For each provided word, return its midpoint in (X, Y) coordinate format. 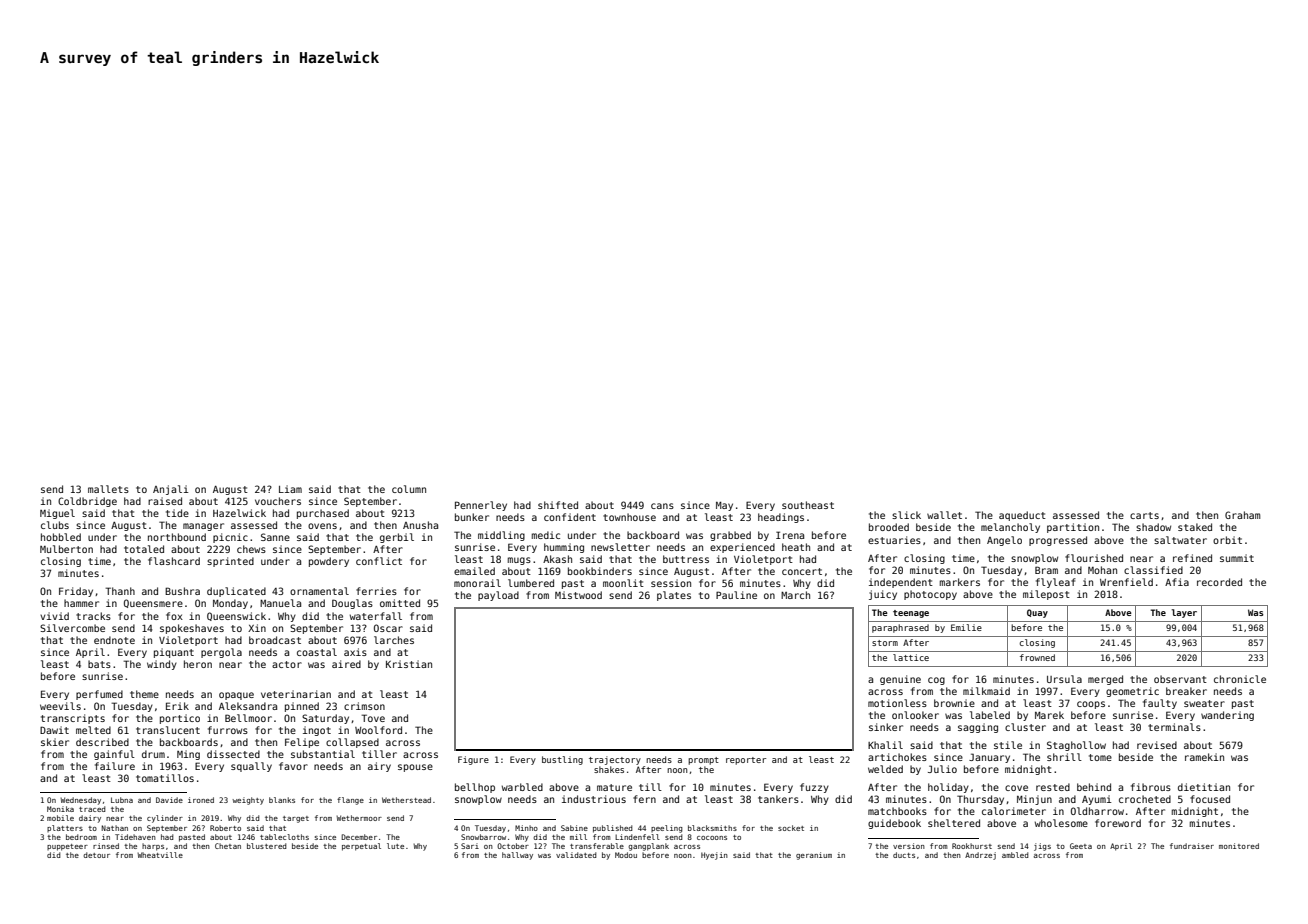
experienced (742, 548)
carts (1144, 515)
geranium (814, 856)
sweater (1204, 703)
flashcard (174, 561)
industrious (594, 799)
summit (1237, 558)
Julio (942, 769)
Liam (290, 489)
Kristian (409, 664)
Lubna (122, 800)
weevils (60, 706)
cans (662, 506)
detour (96, 855)
